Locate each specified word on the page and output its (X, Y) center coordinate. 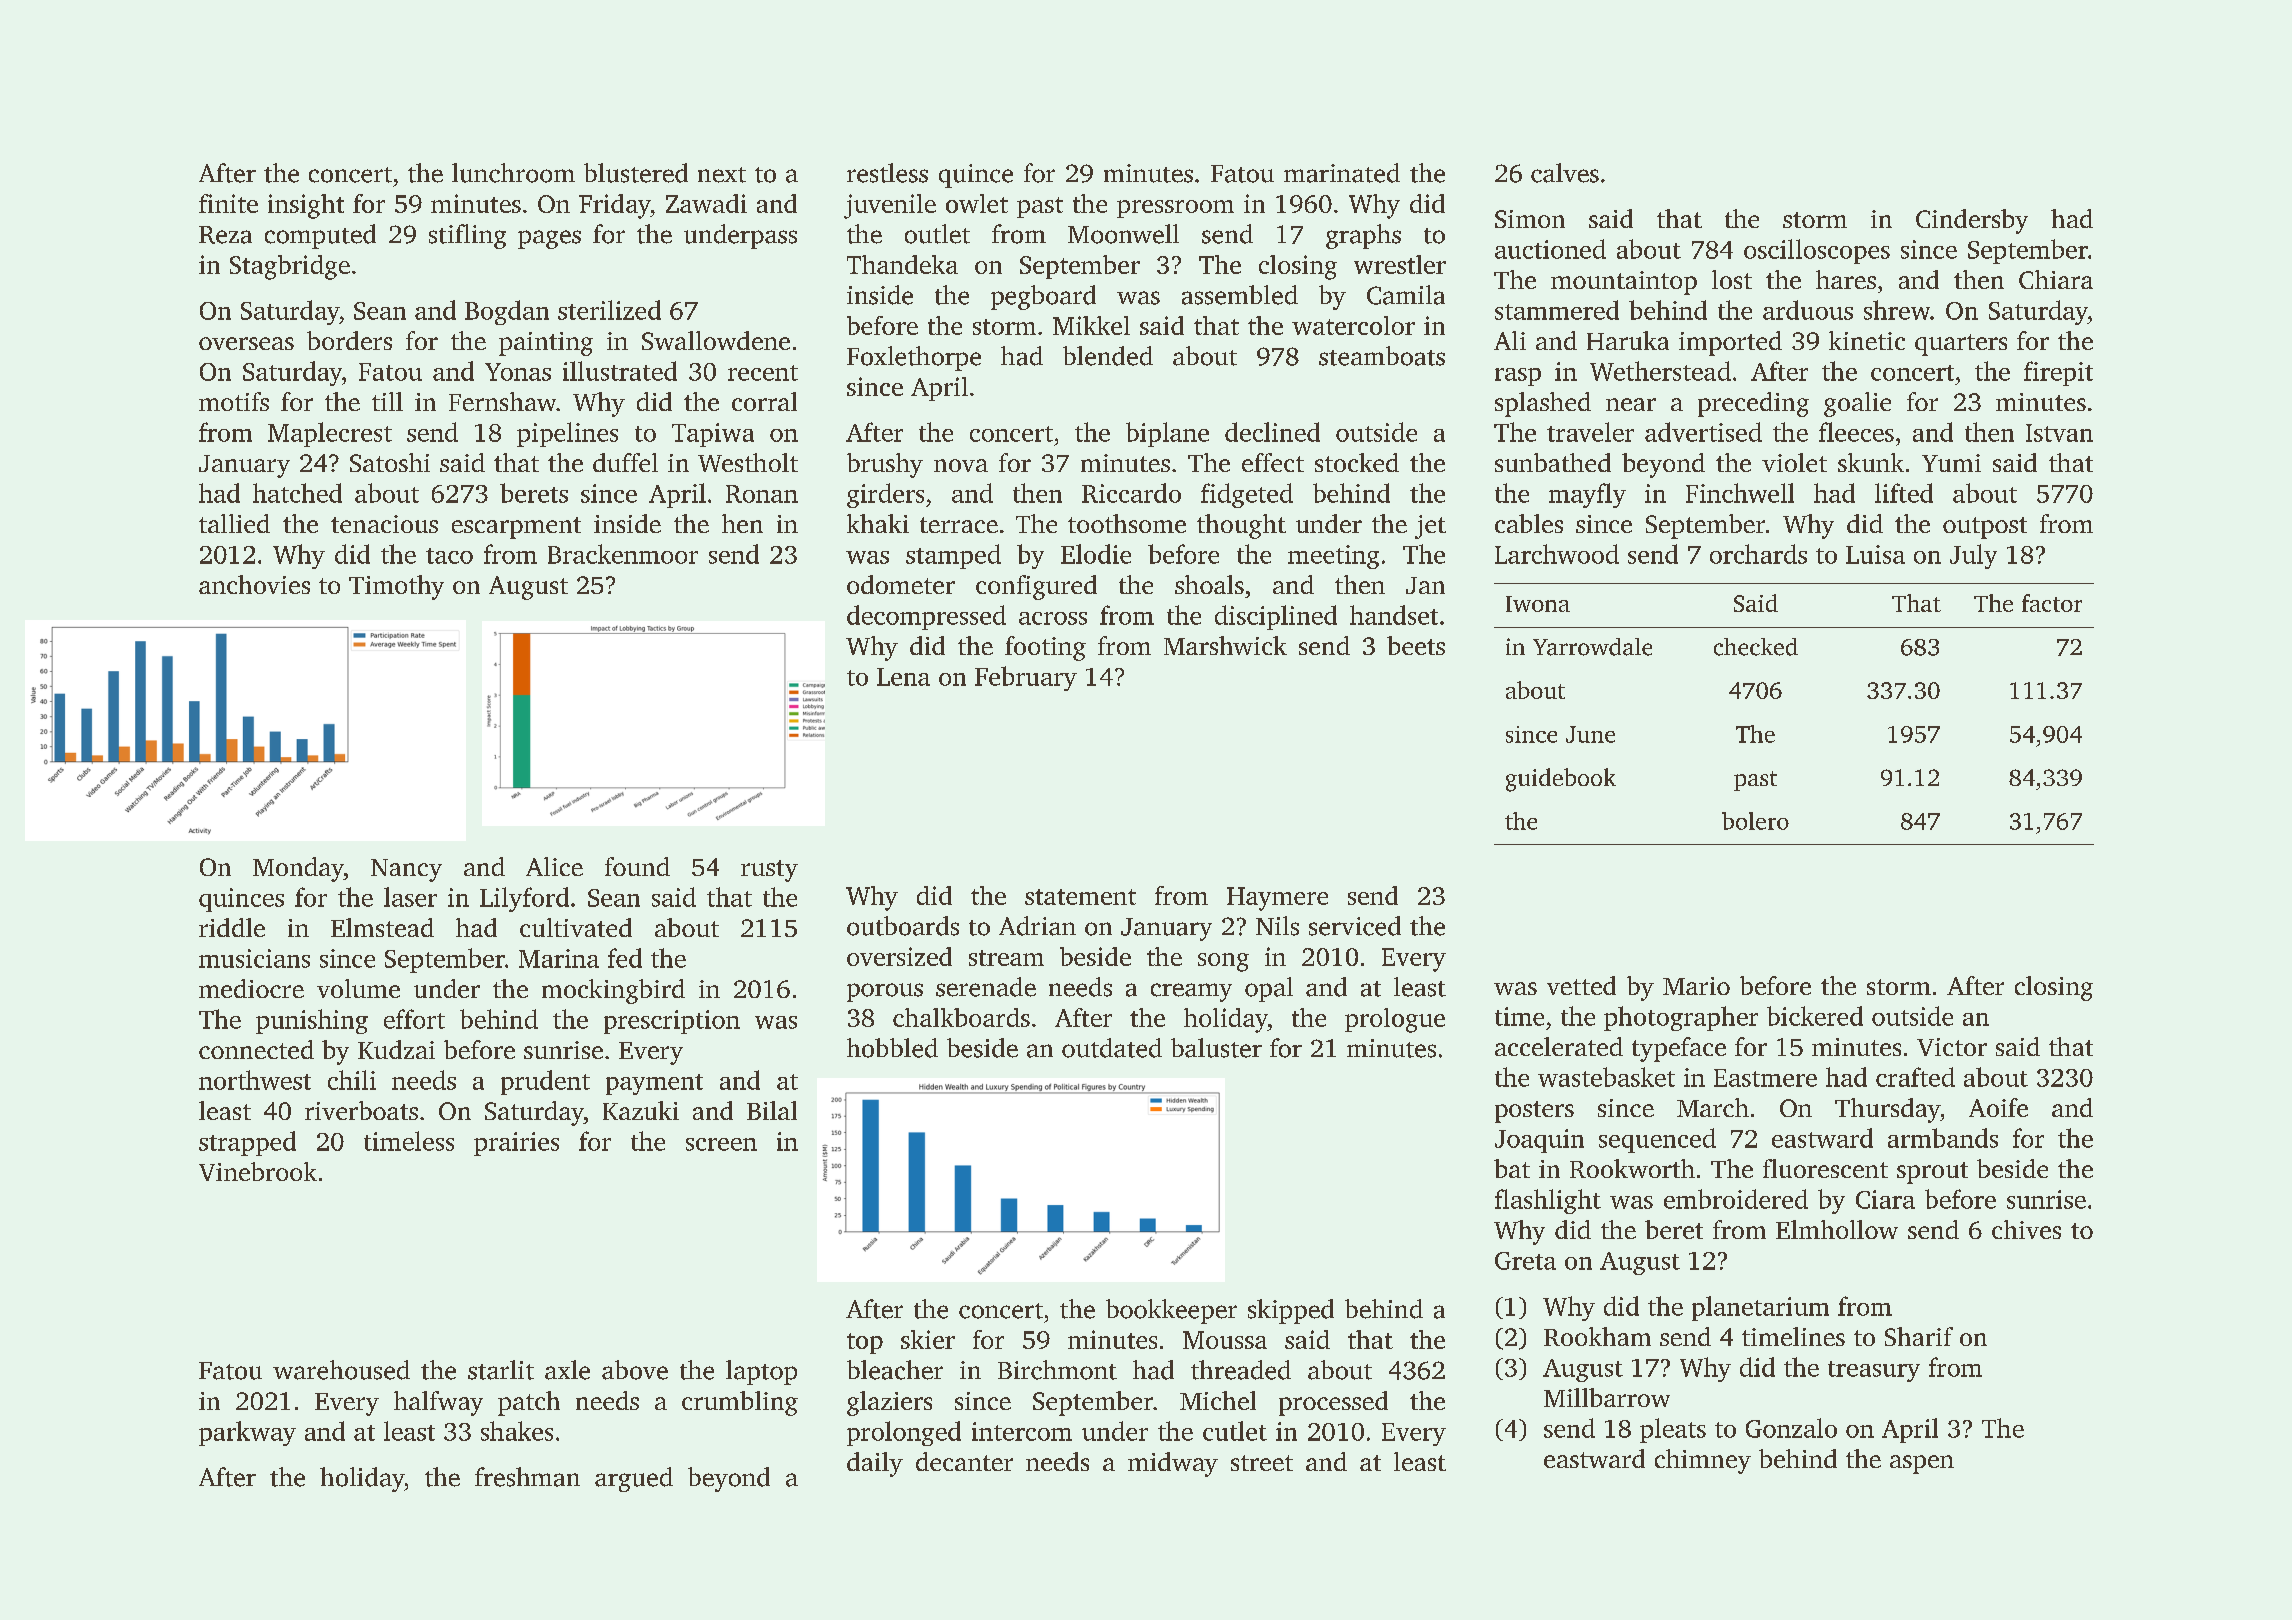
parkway (247, 1433)
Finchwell (1740, 493)
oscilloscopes (1817, 251)
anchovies (254, 584)
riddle (232, 927)
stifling (467, 236)
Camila (1406, 295)
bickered (1815, 1016)
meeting (1333, 557)
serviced (1355, 926)
